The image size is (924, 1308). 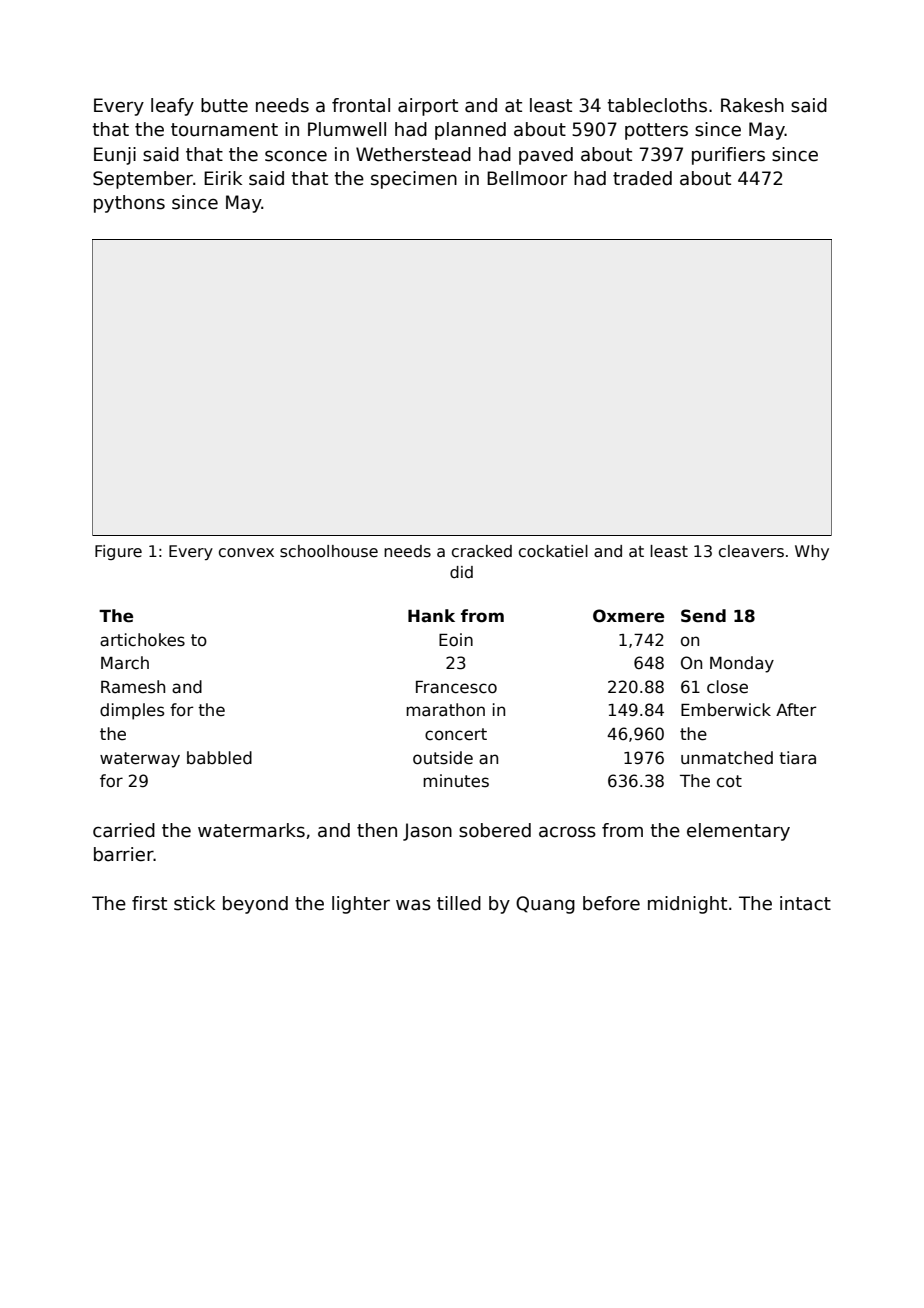 What do you see at coordinates (219, 758) in the document?
I see `babbled` at bounding box center [219, 758].
